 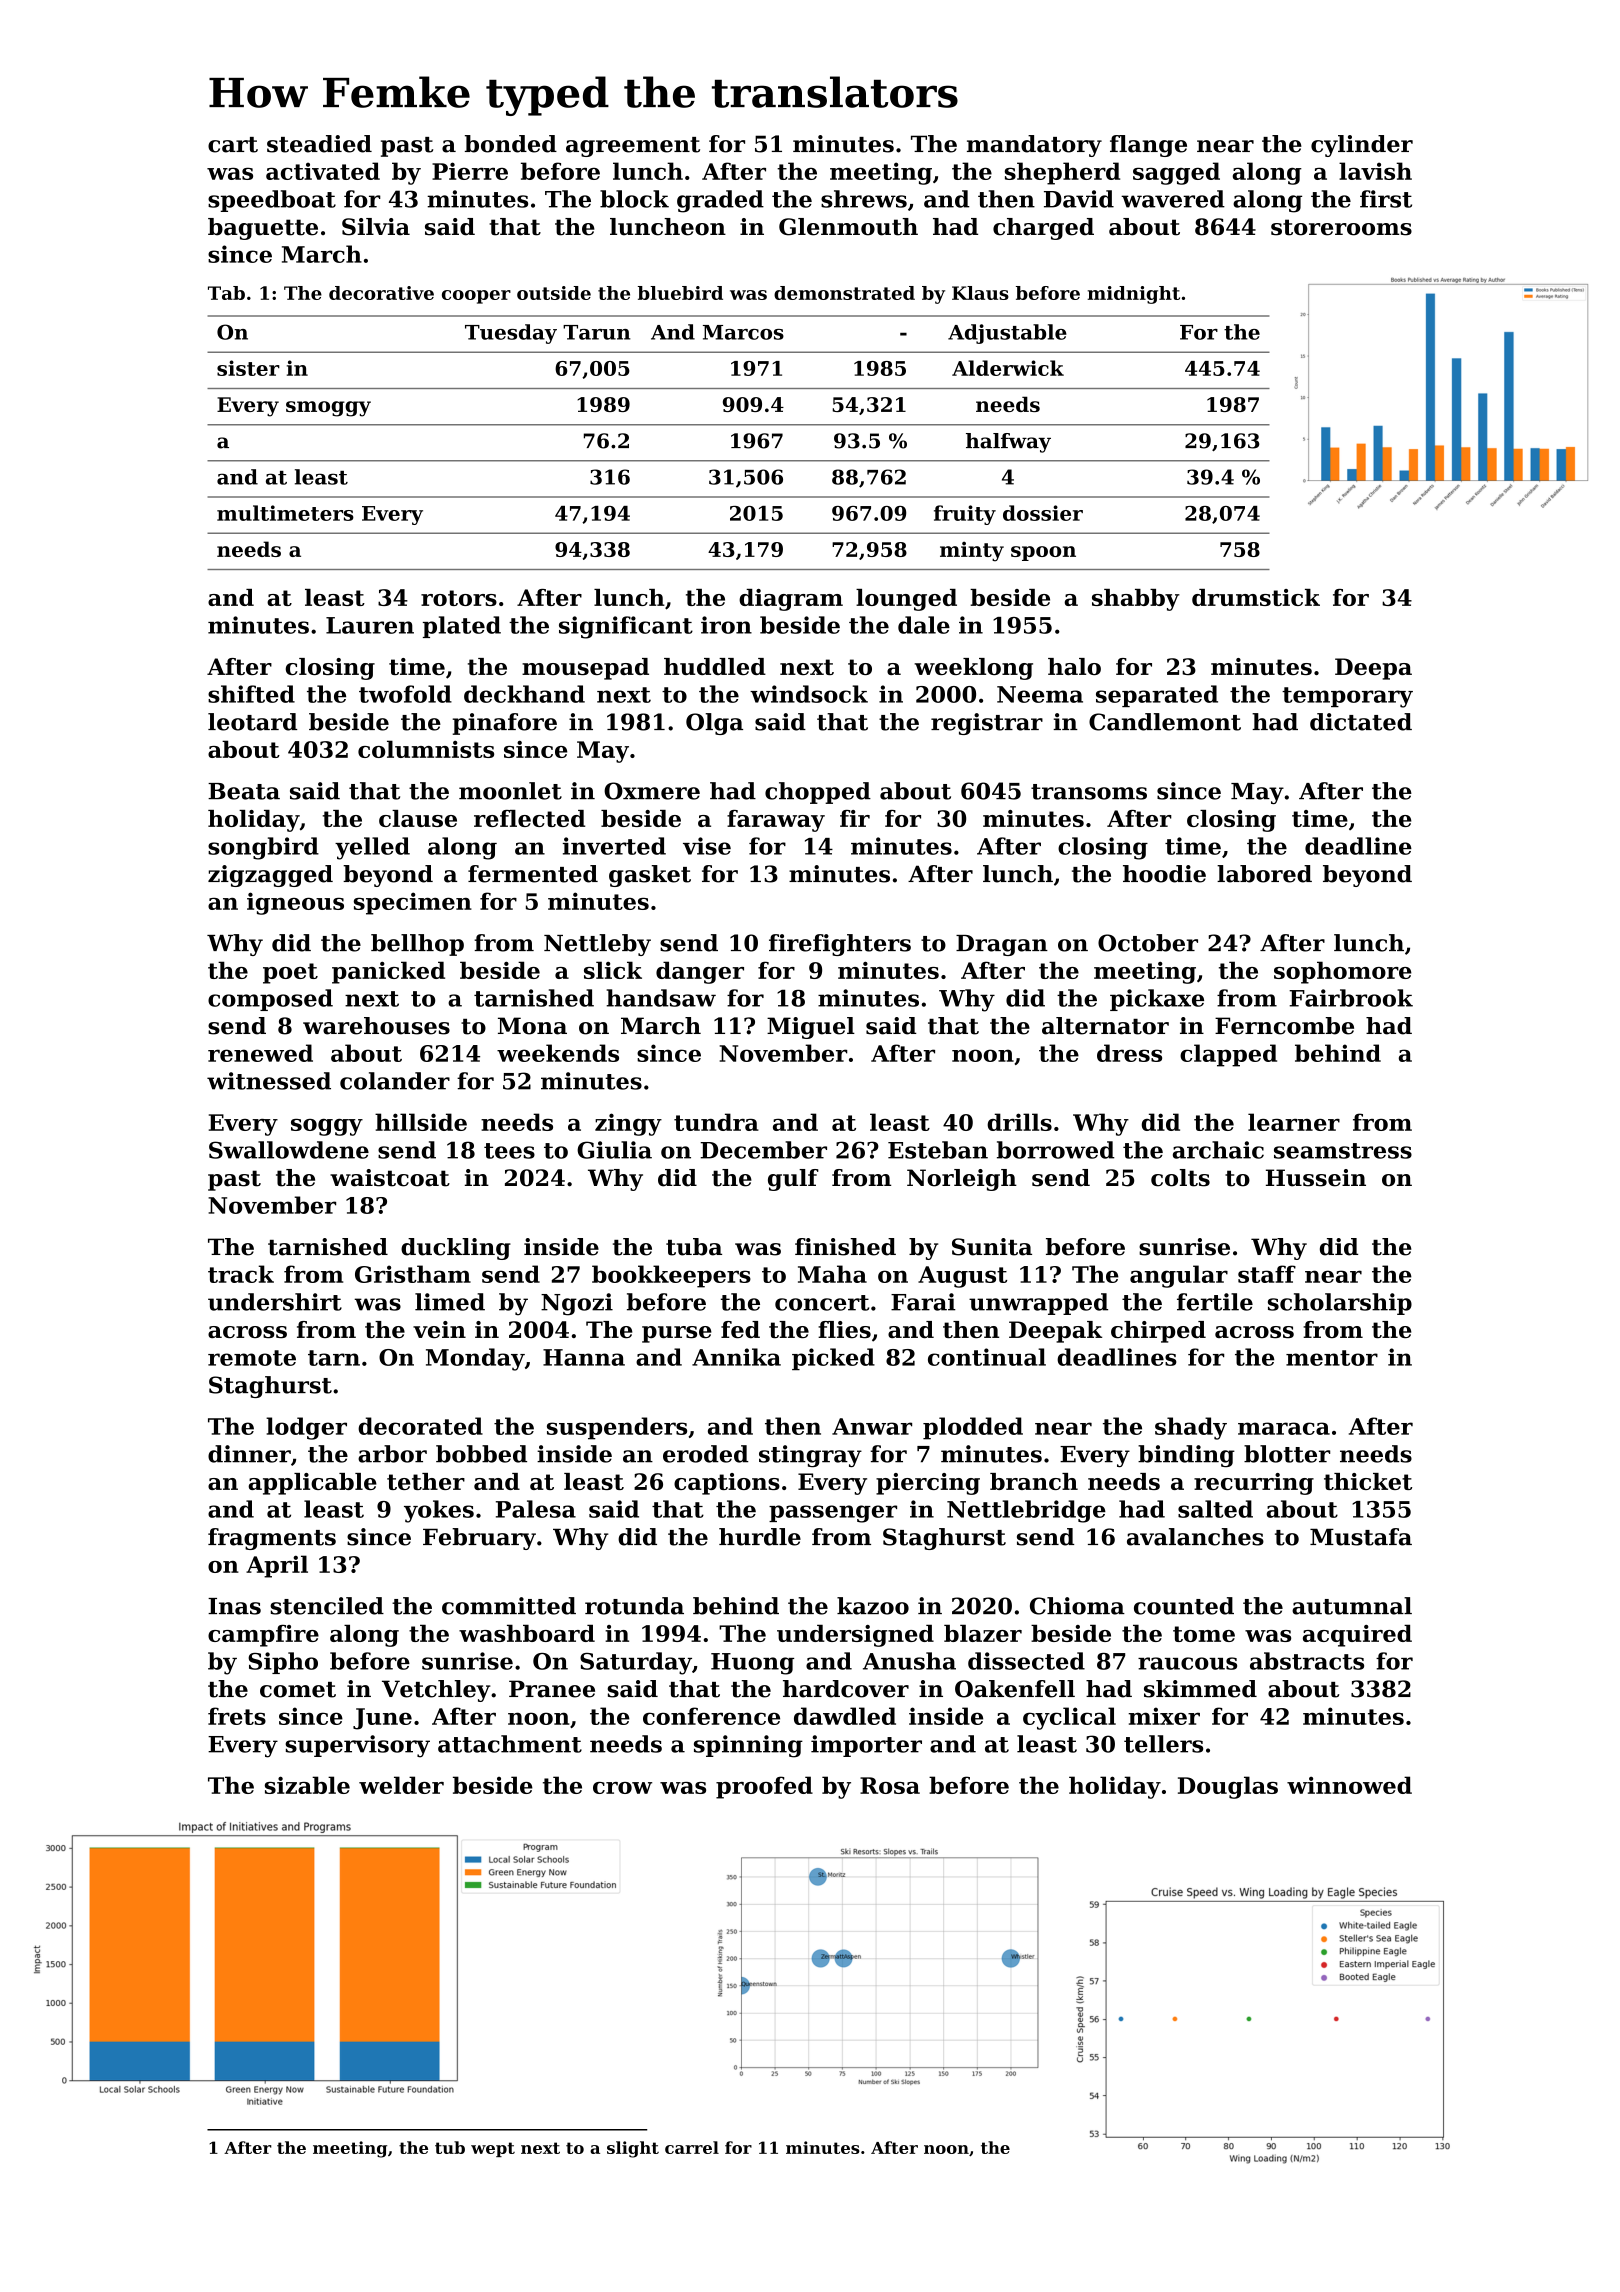 What do you see at coordinates (554, 293) in the document?
I see `outside` at bounding box center [554, 293].
